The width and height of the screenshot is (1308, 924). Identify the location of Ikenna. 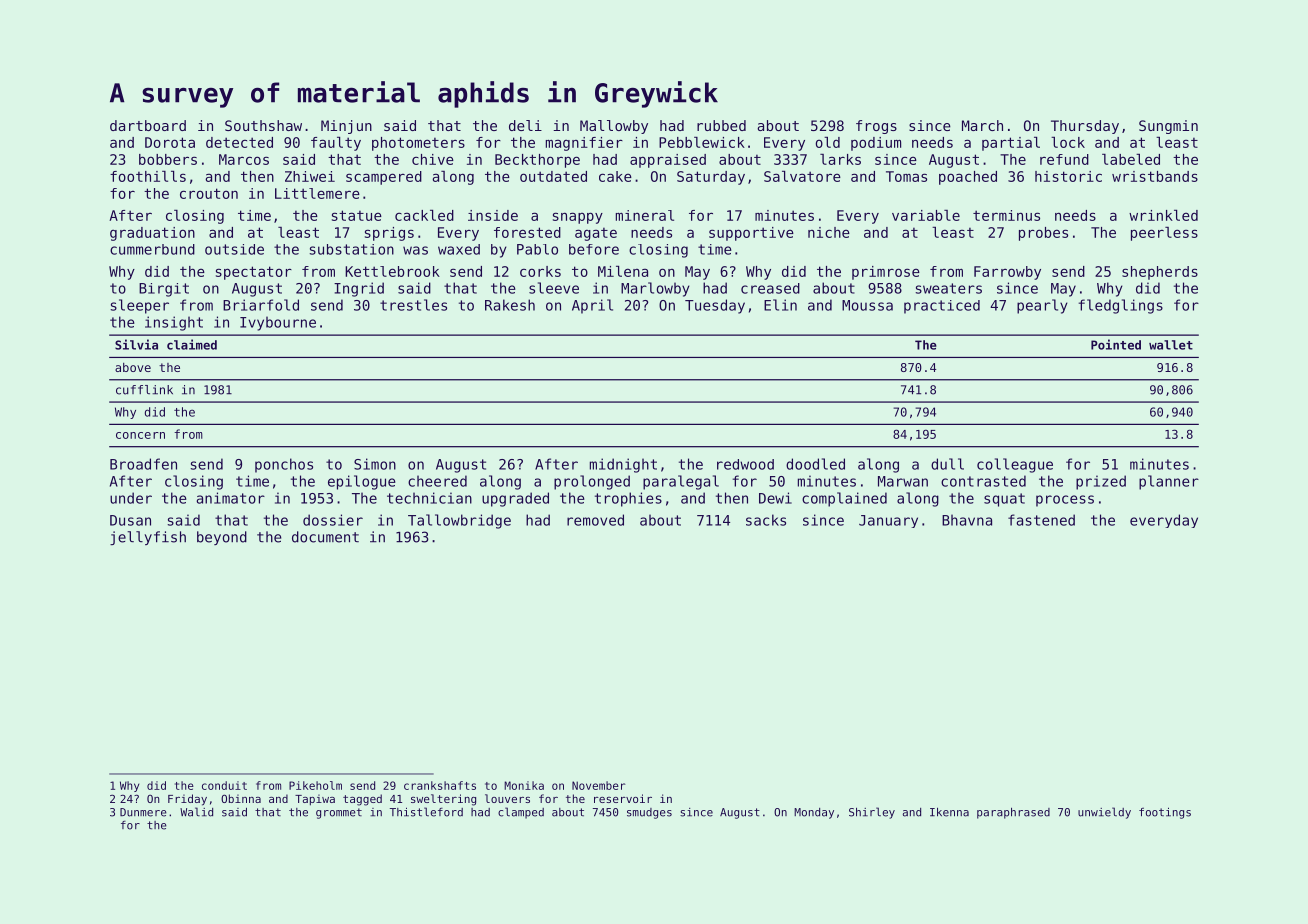
(949, 812).
